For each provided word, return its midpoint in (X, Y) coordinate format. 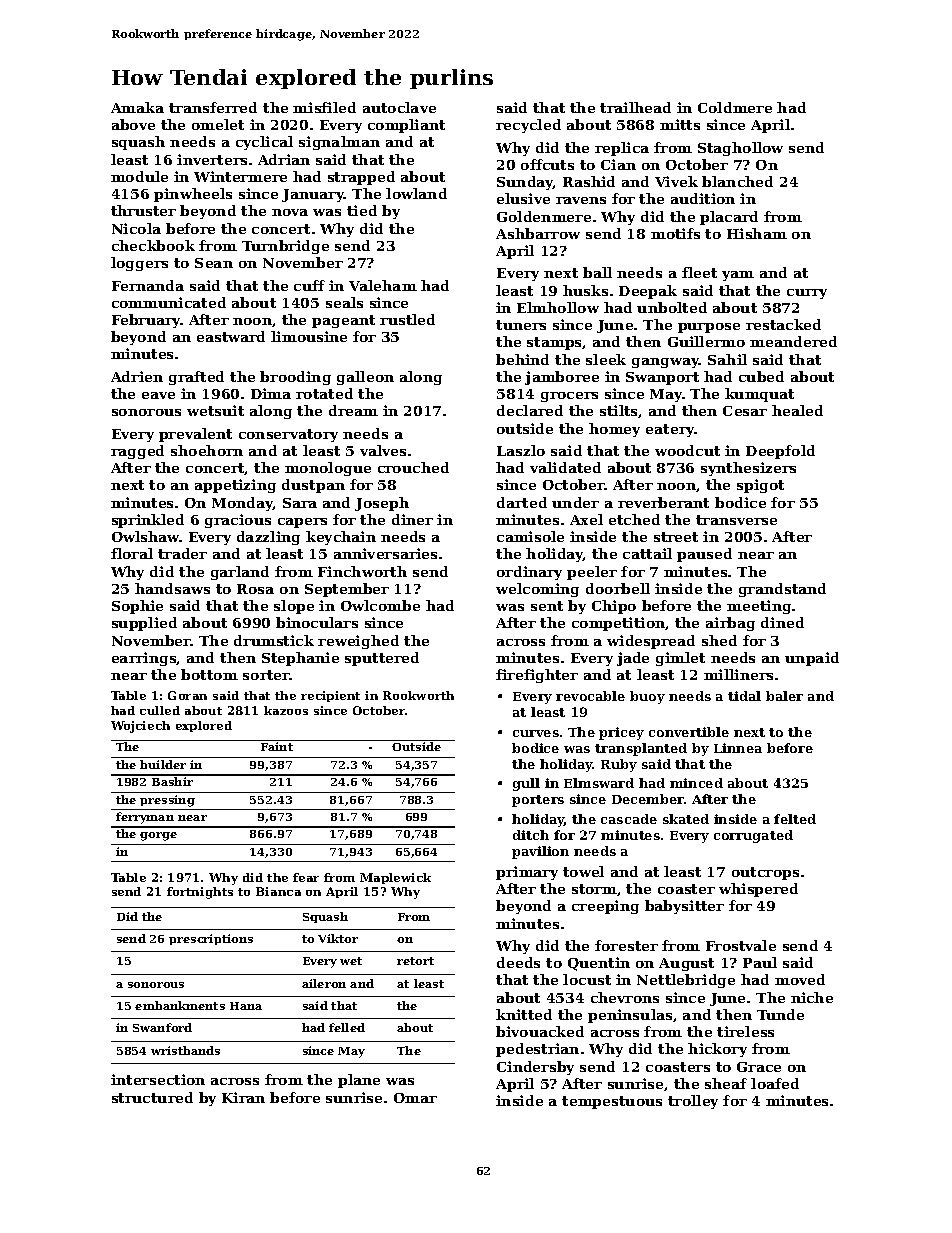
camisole (530, 536)
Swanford (162, 1027)
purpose (709, 328)
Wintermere (240, 176)
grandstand (782, 590)
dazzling (268, 538)
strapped (361, 178)
